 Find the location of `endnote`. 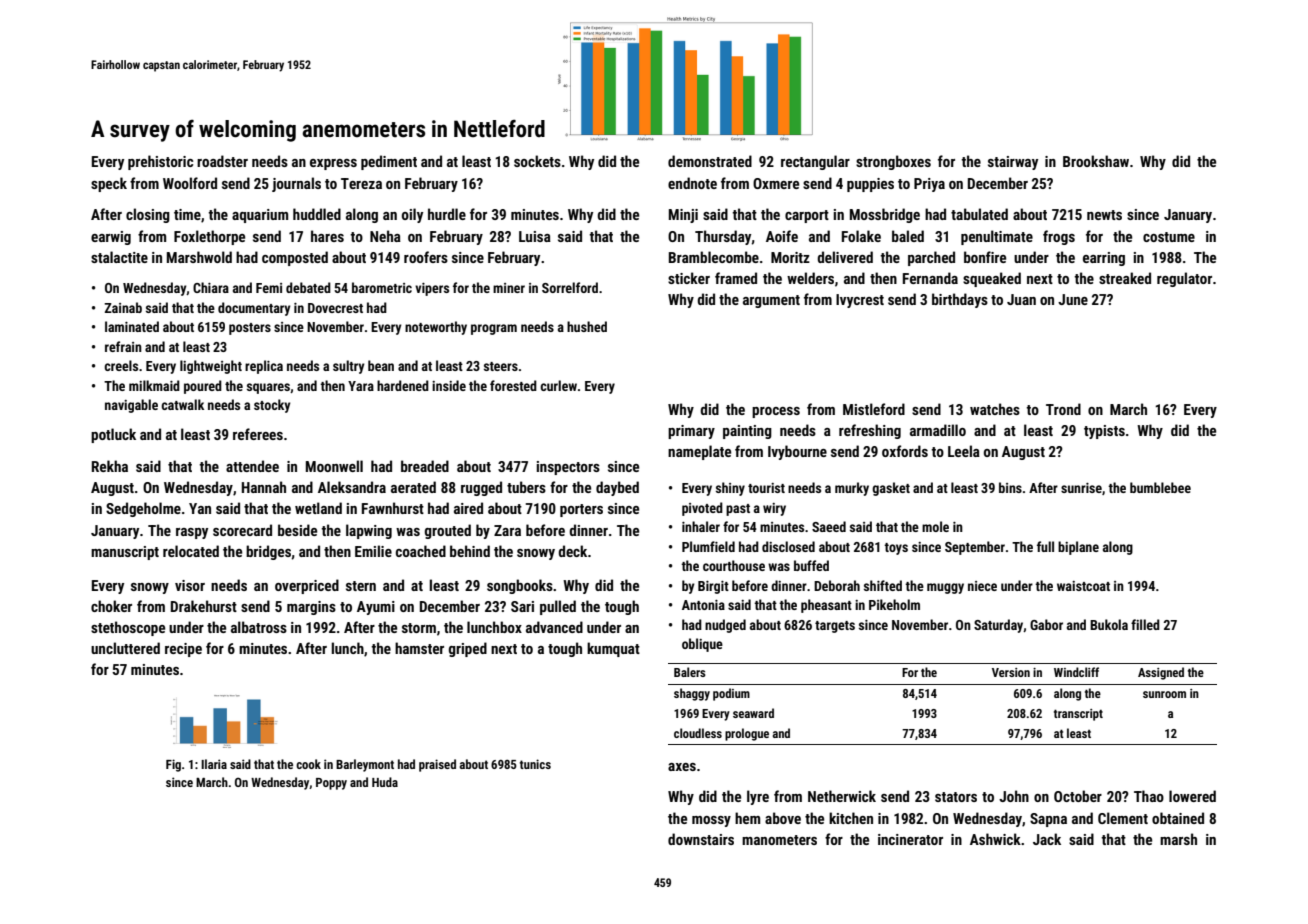

endnote is located at coordinates (692, 183).
